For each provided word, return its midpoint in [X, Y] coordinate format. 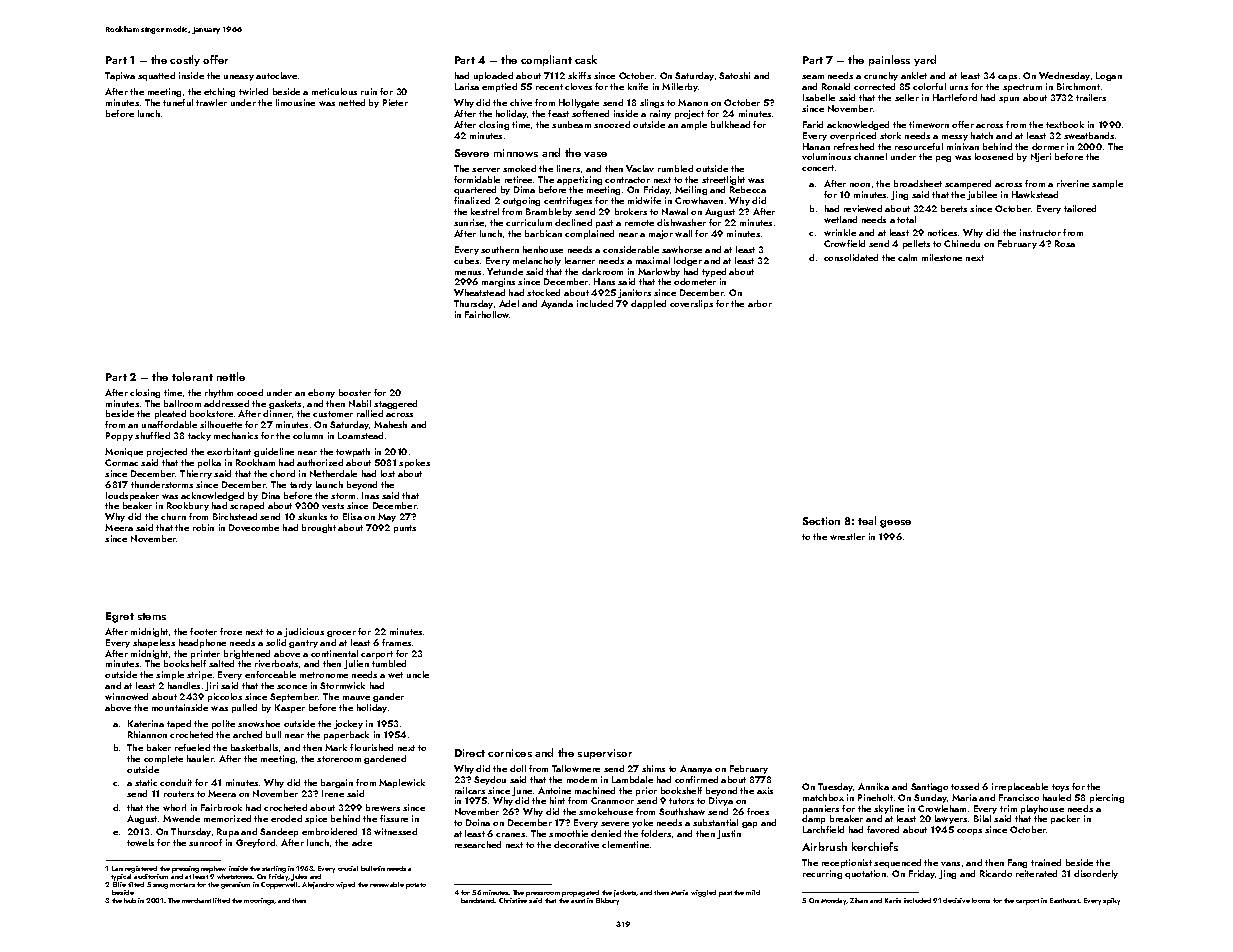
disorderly [1096, 874]
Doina [478, 822]
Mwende [181, 818]
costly [185, 60]
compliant [546, 60]
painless [889, 60]
